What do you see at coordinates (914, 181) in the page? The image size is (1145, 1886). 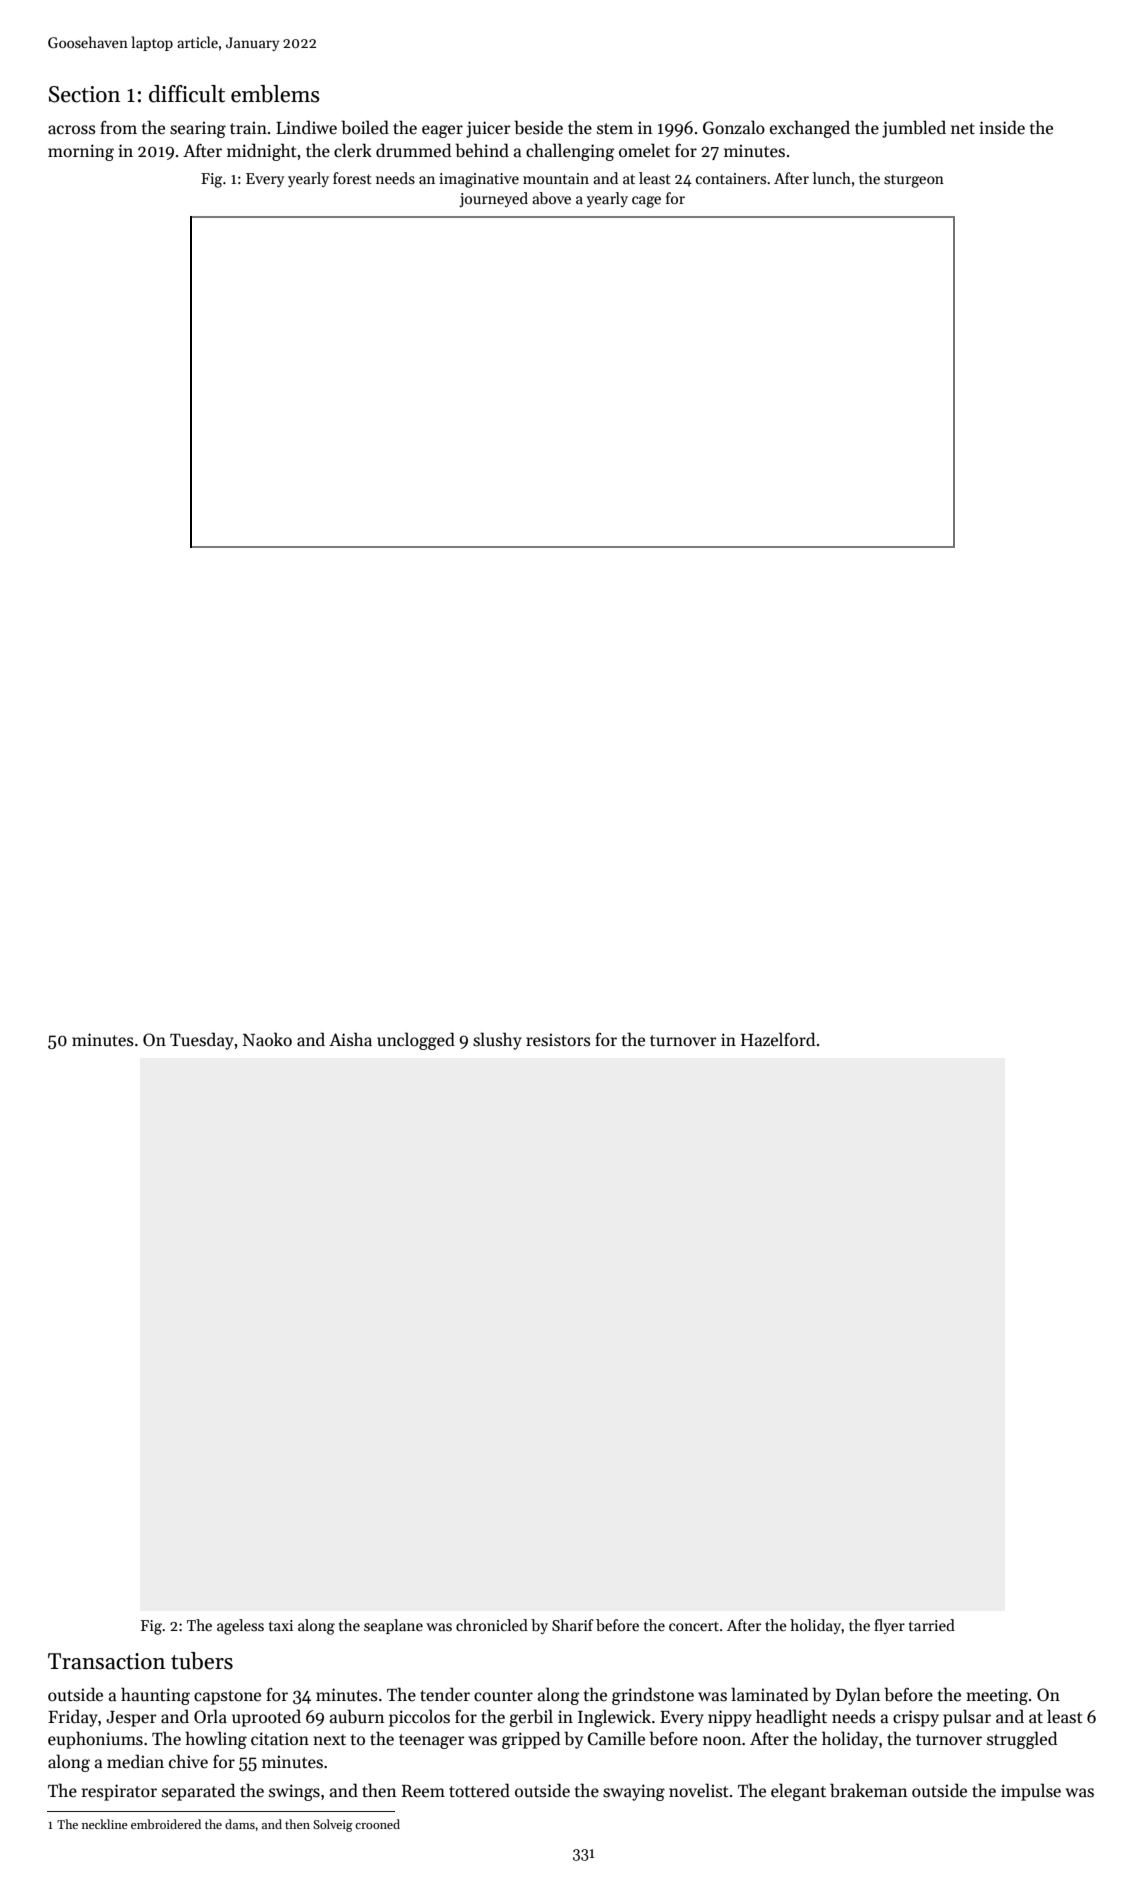 I see `sturgeon` at bounding box center [914, 181].
